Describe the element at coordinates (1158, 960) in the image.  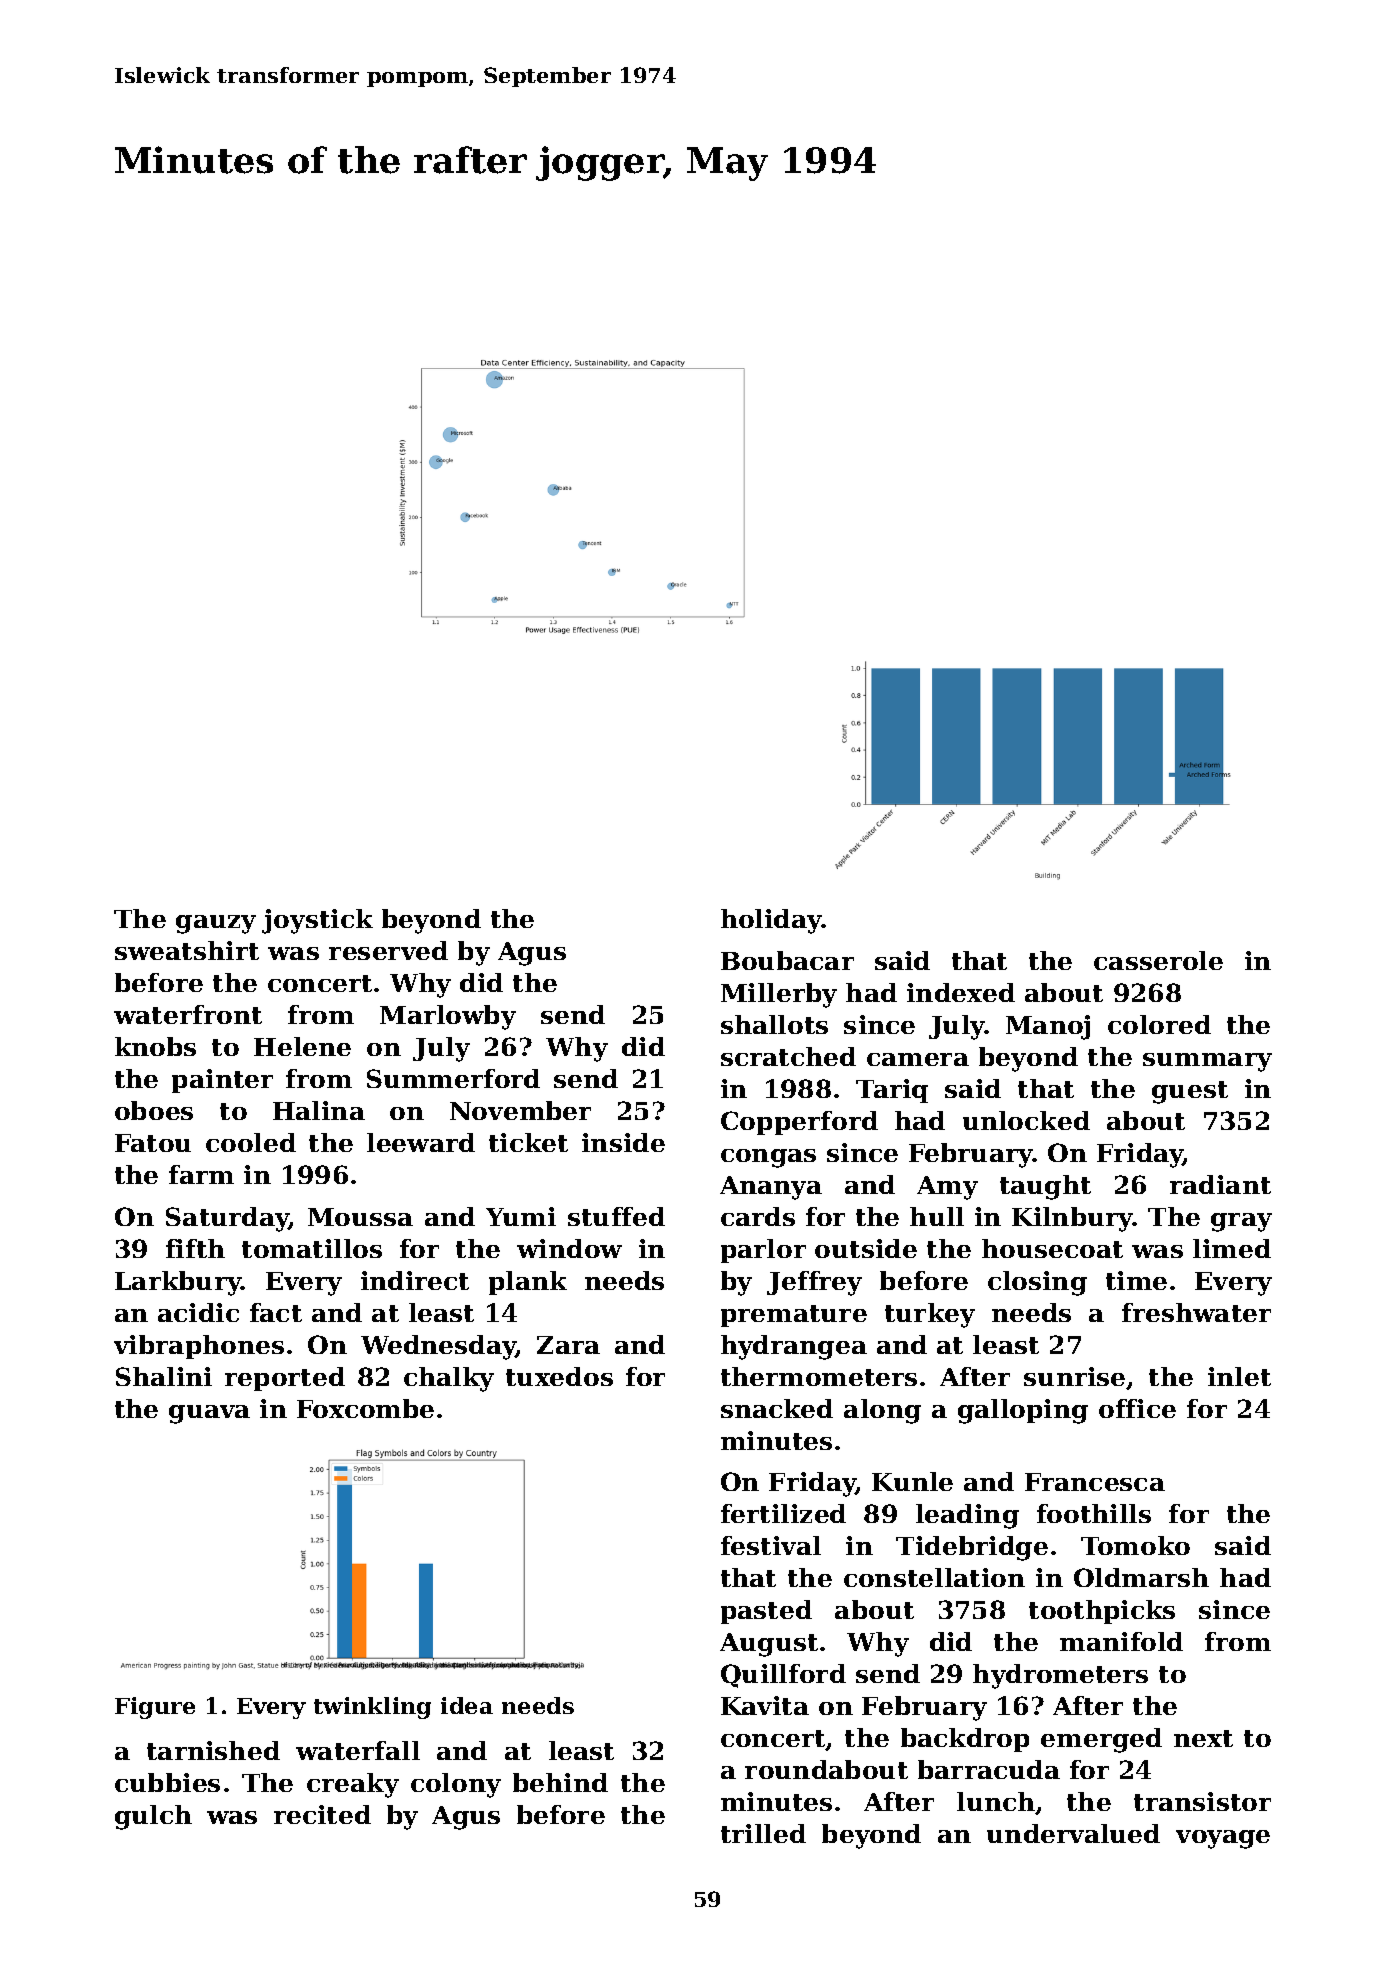
I see `casserole` at that location.
